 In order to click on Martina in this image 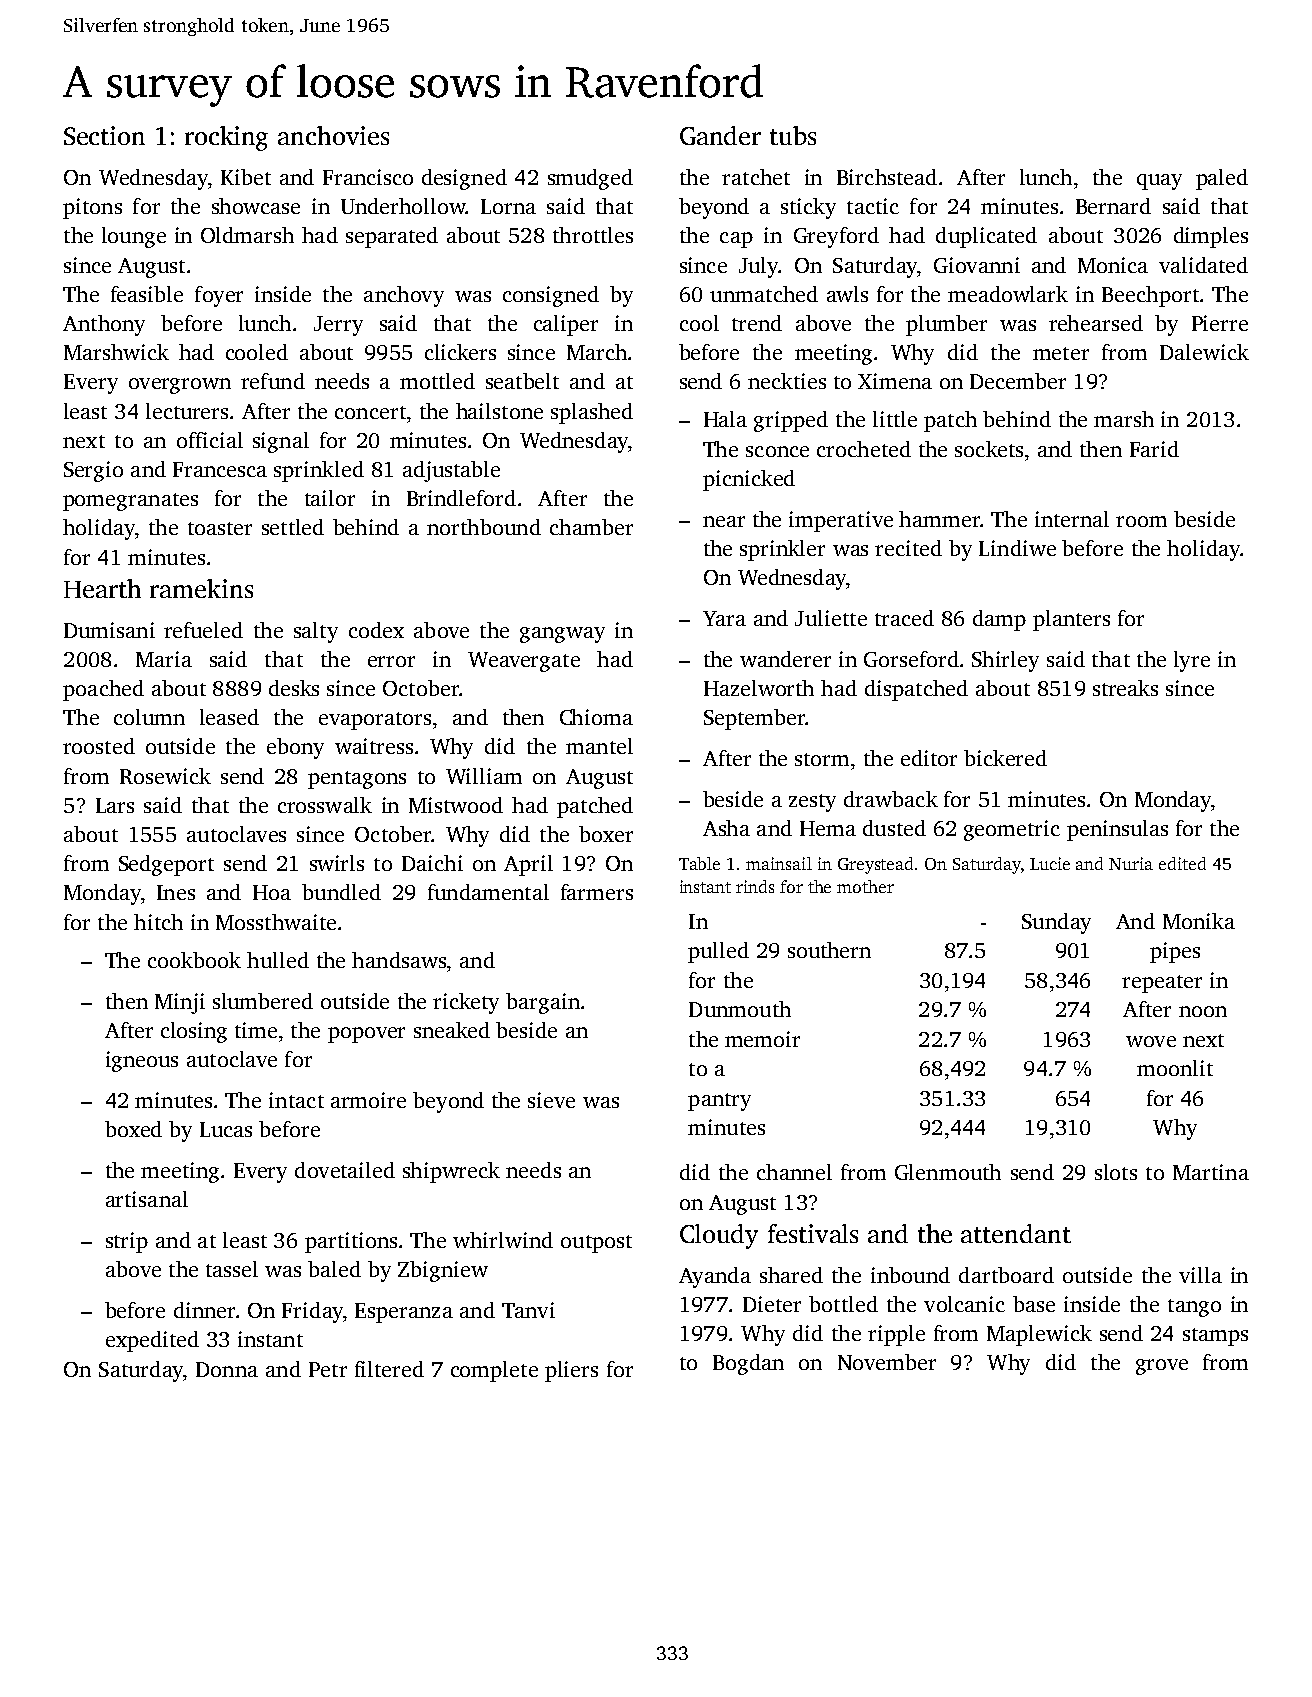, I will do `click(1211, 1172)`.
